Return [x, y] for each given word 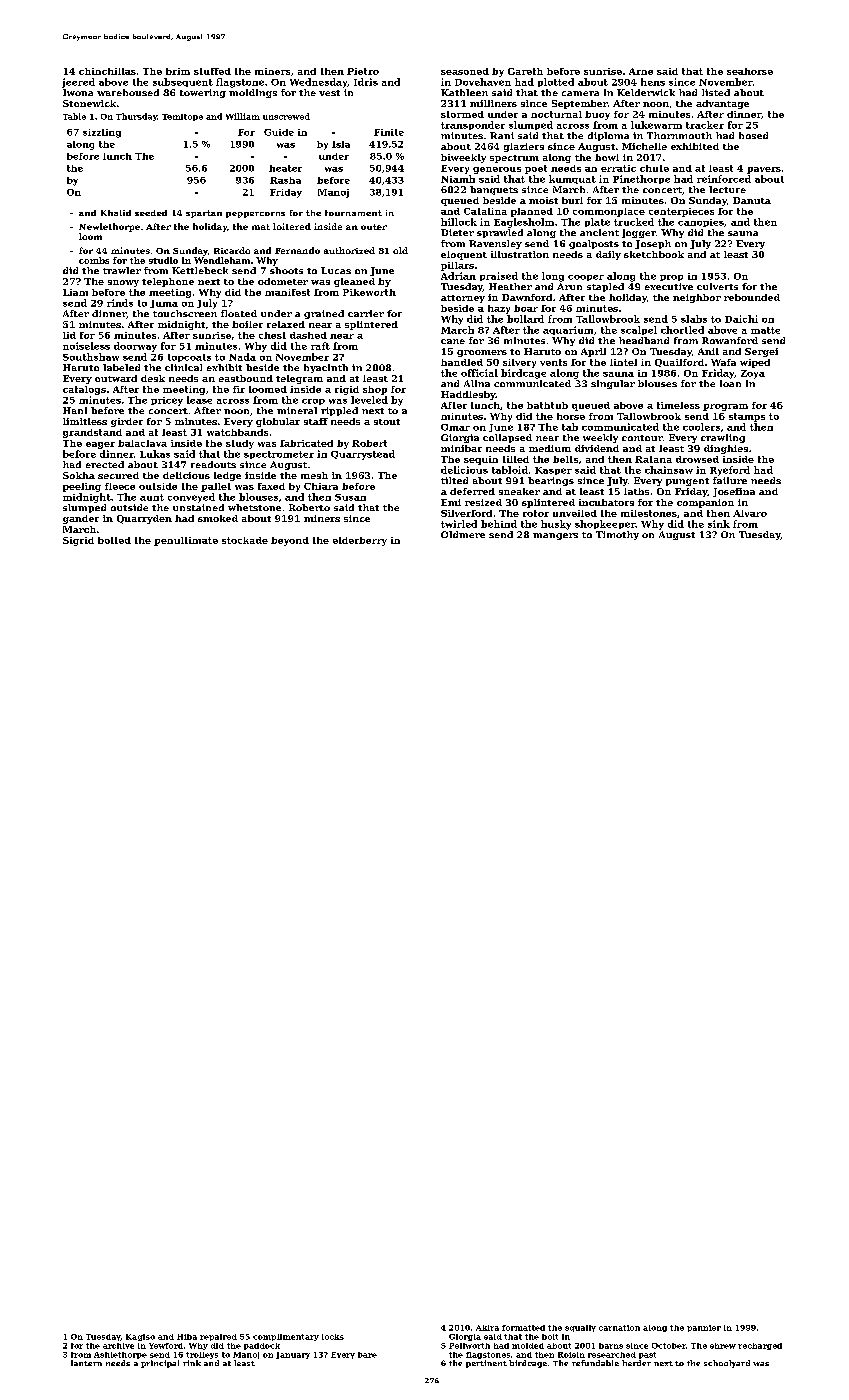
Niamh [458, 179]
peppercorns [255, 215]
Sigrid [78, 541]
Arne [641, 71]
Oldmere [463, 534]
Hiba [187, 1337]
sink [719, 524]
